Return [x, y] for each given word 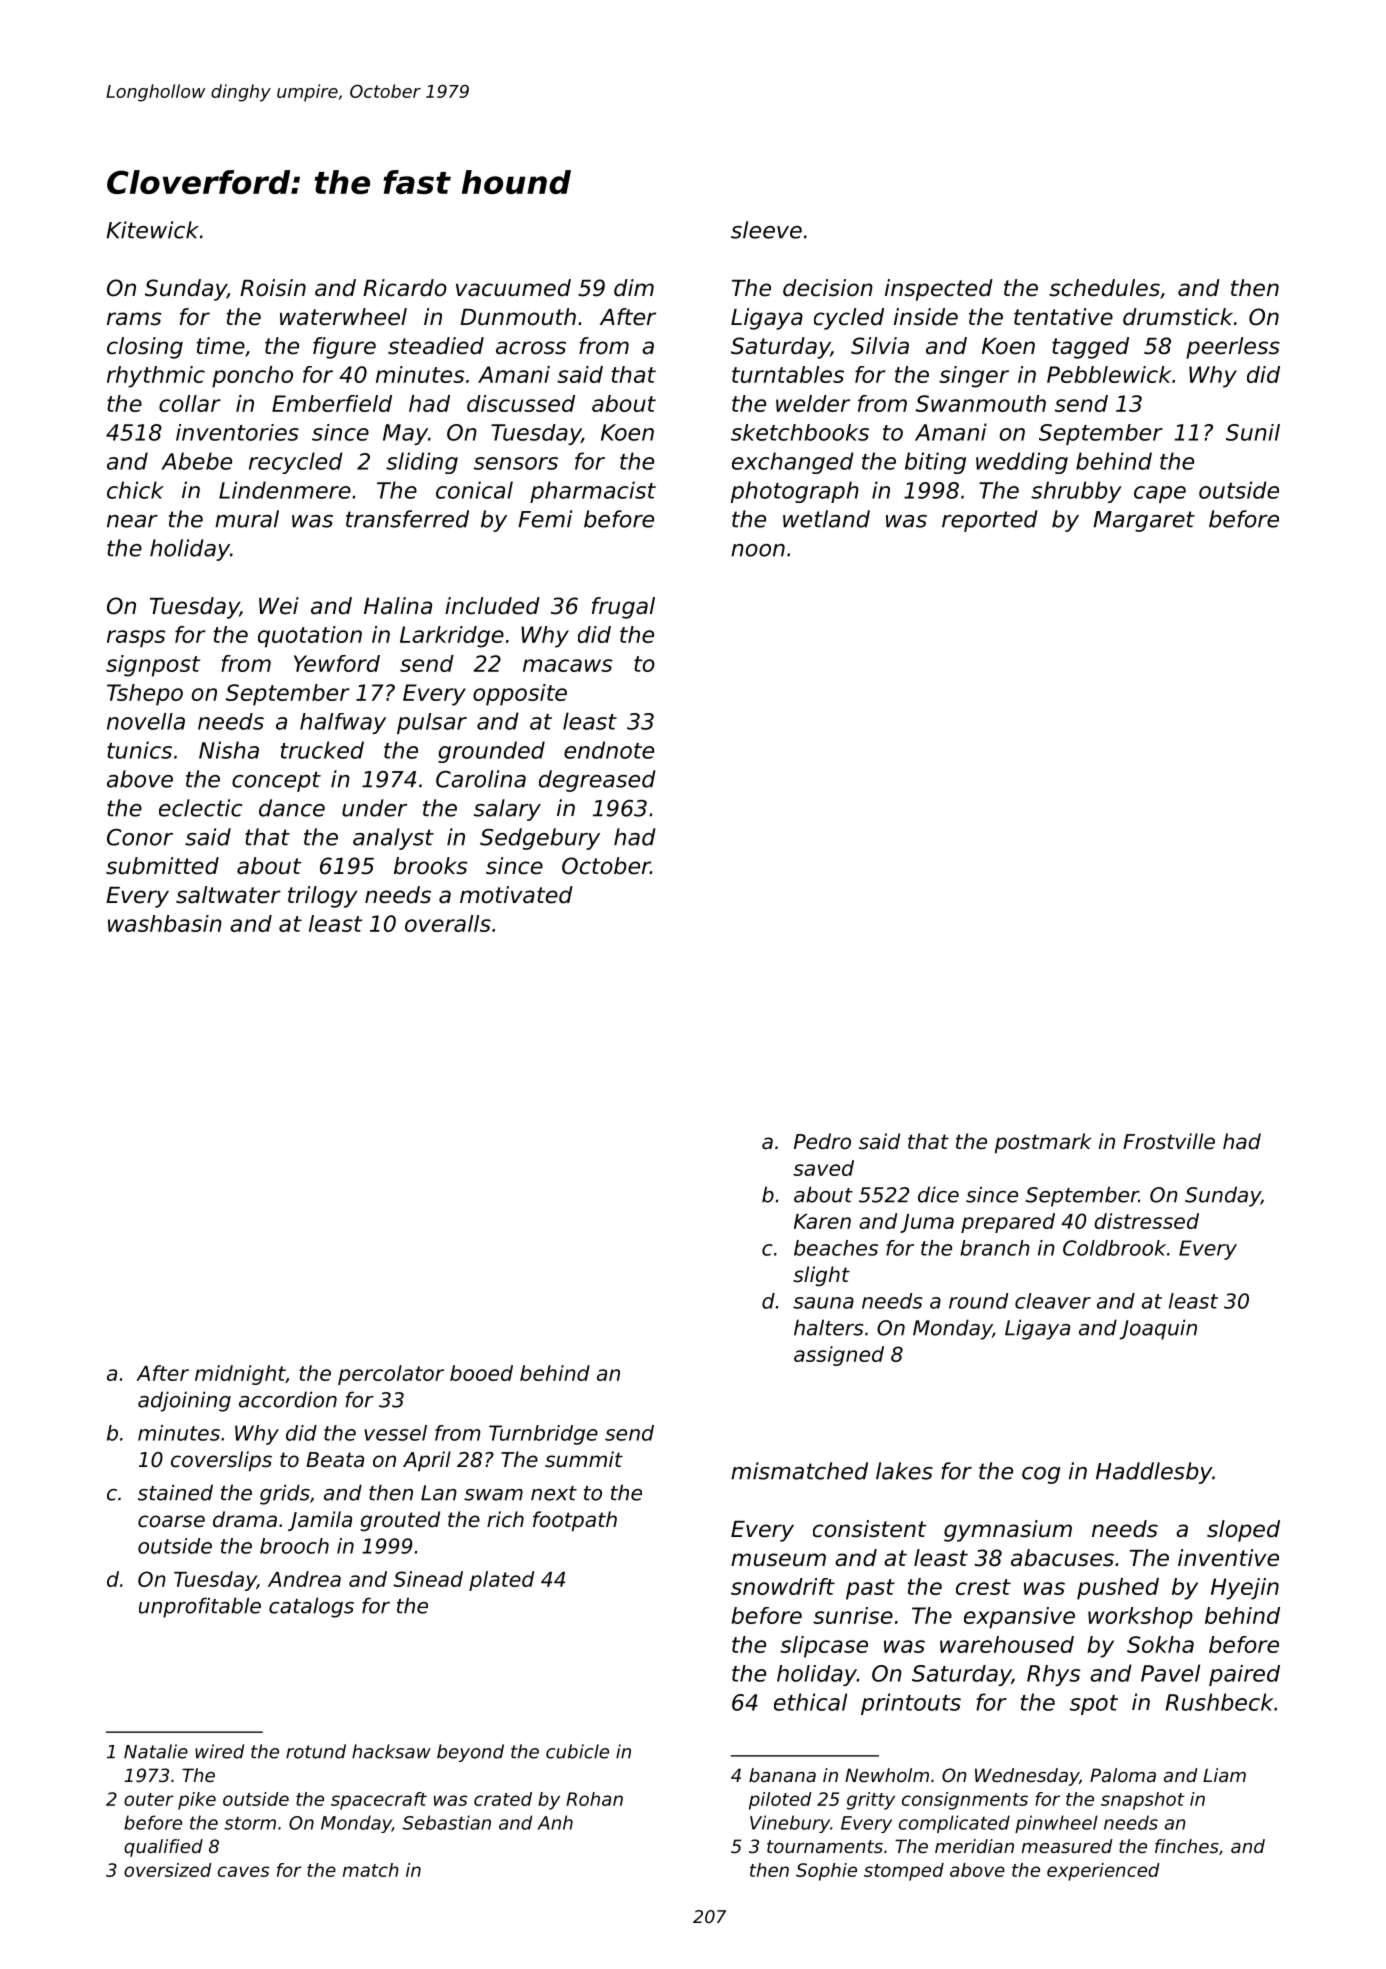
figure [344, 348]
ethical [810, 1702]
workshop [1140, 1618]
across [531, 348]
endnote [609, 750]
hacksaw [391, 1751]
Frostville [1169, 1141]
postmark [1043, 1143]
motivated [516, 895]
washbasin [165, 923]
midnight [240, 1375]
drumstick [1178, 317]
